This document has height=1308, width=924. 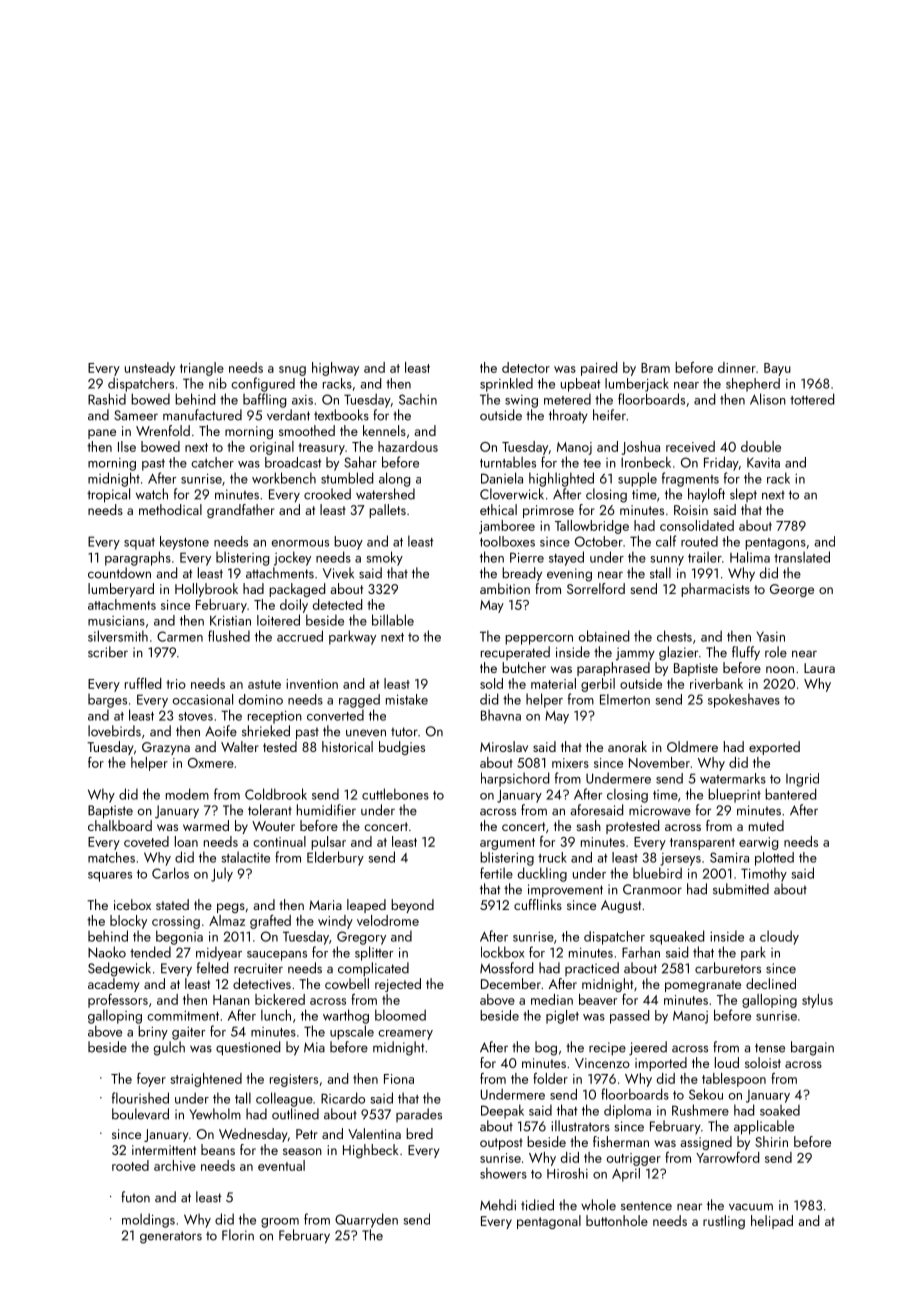 What do you see at coordinates (526, 367) in the document?
I see `detector` at bounding box center [526, 367].
